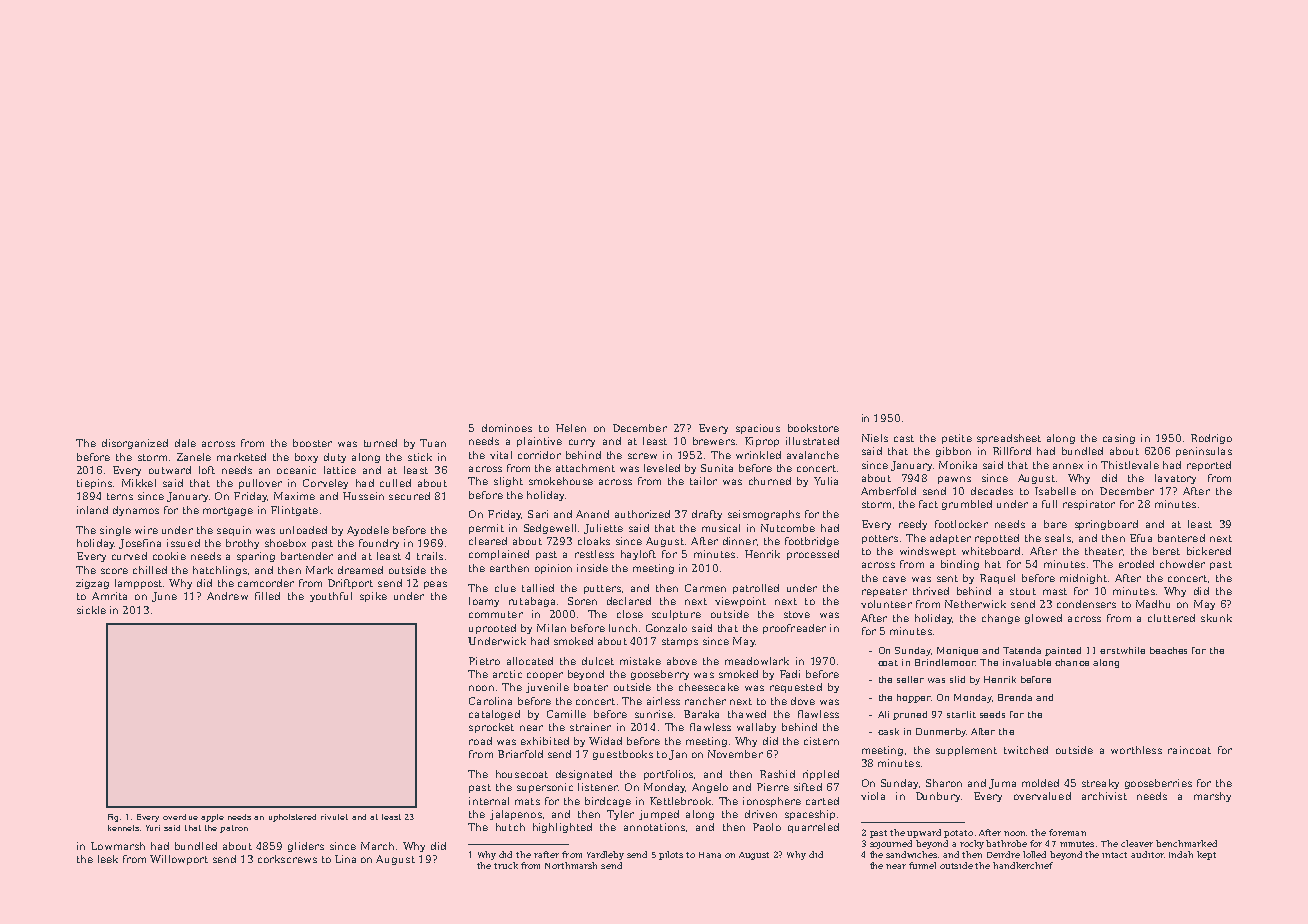  I want to click on bantered, so click(1181, 538).
